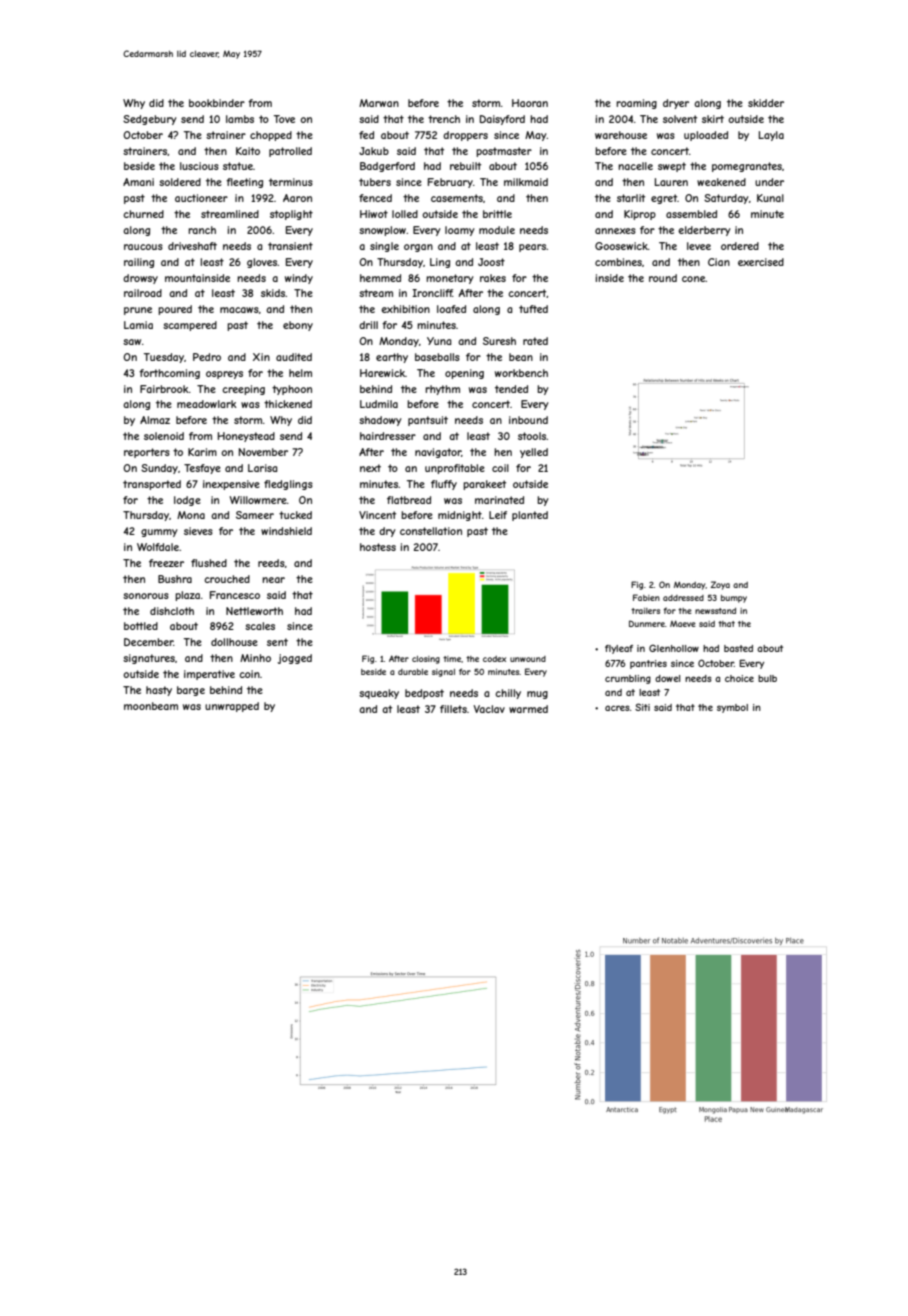 This screenshot has width=908, height=1316. I want to click on moonbeam, so click(151, 706).
